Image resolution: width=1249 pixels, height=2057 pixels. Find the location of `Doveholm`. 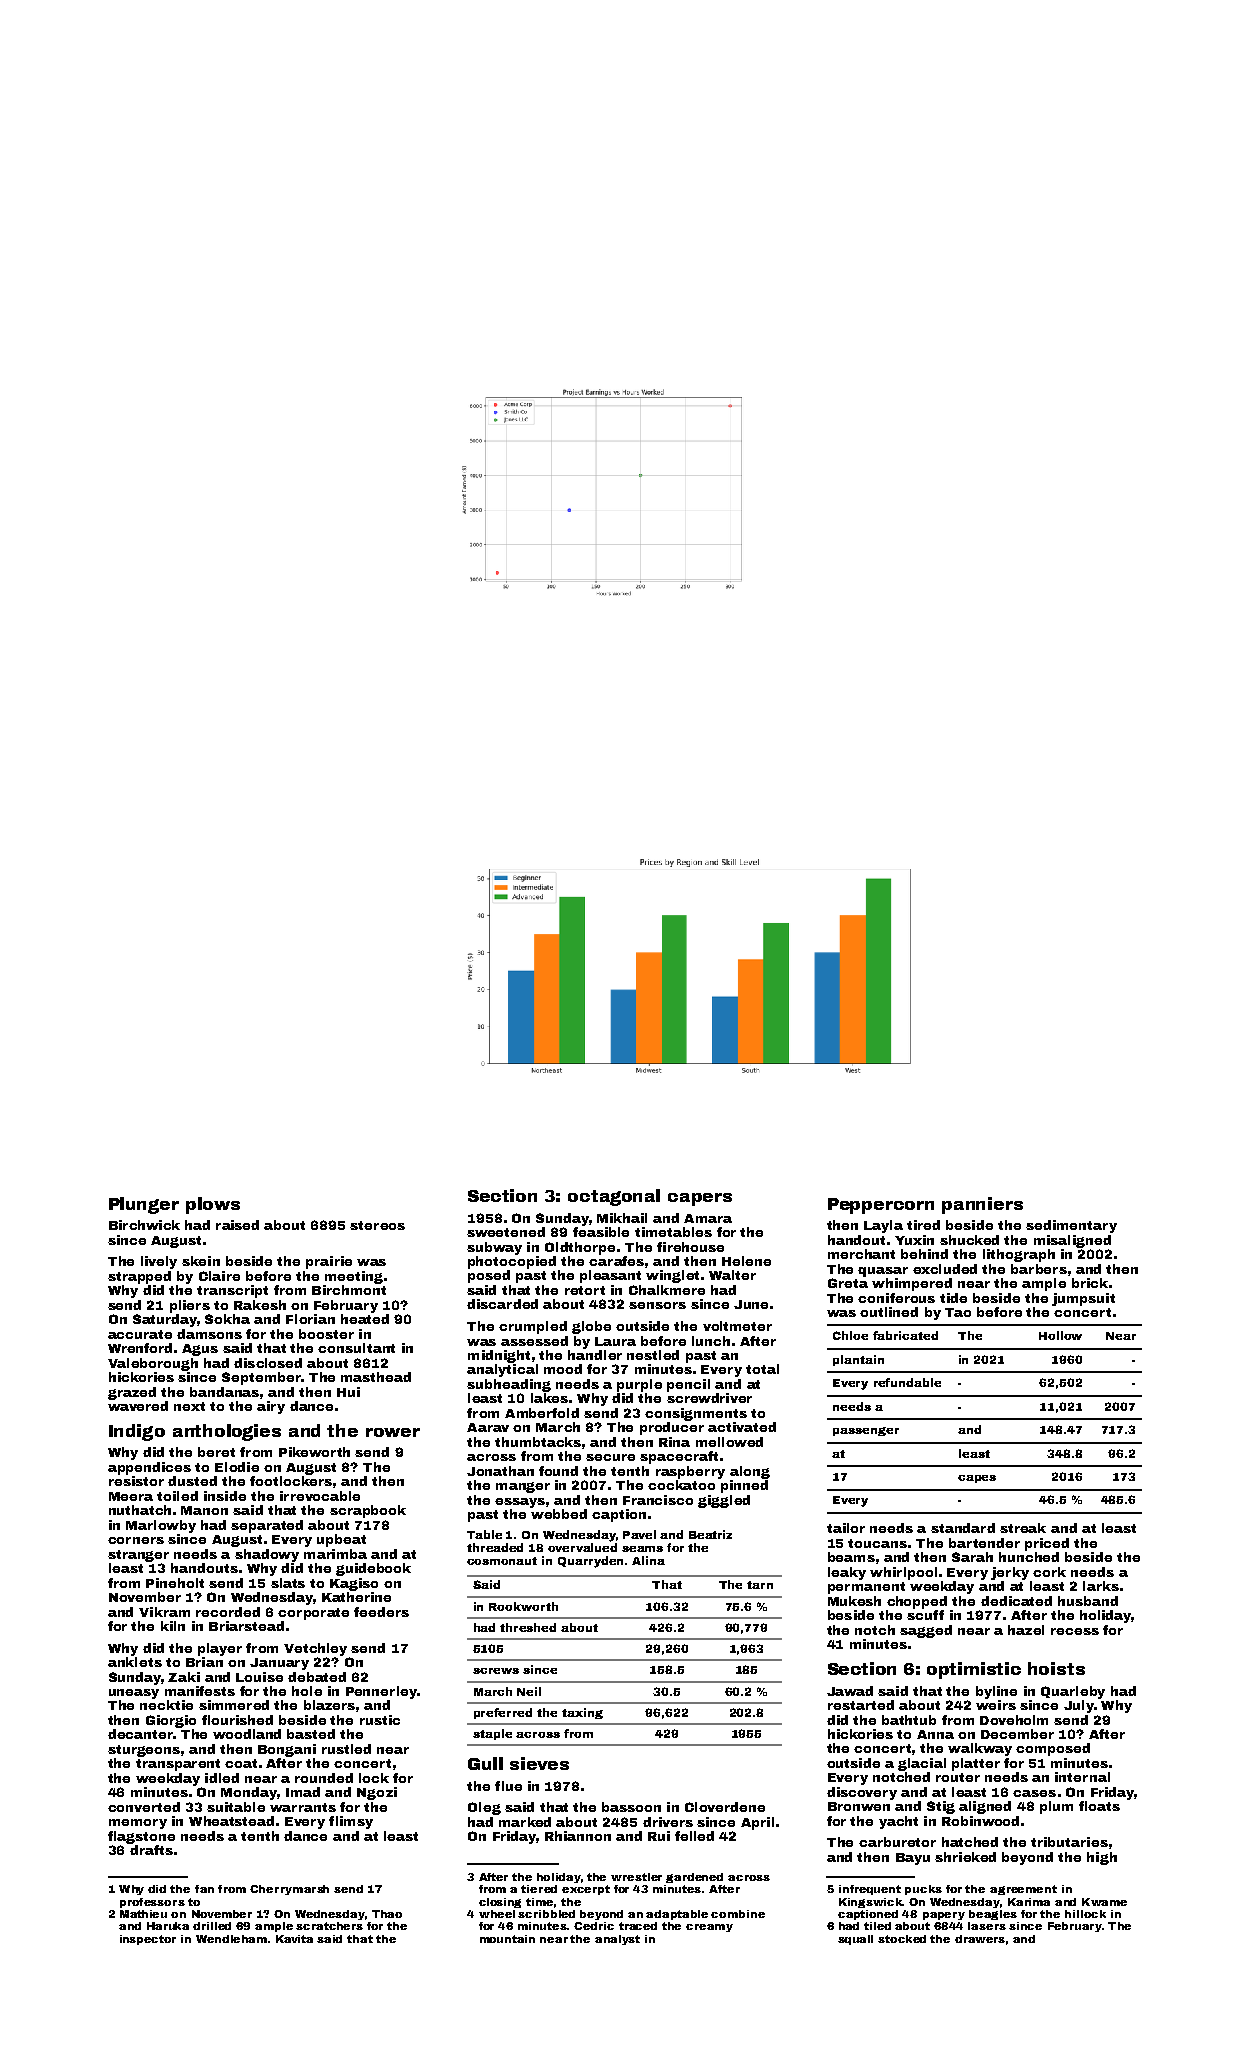

Doveholm is located at coordinates (1014, 1720).
